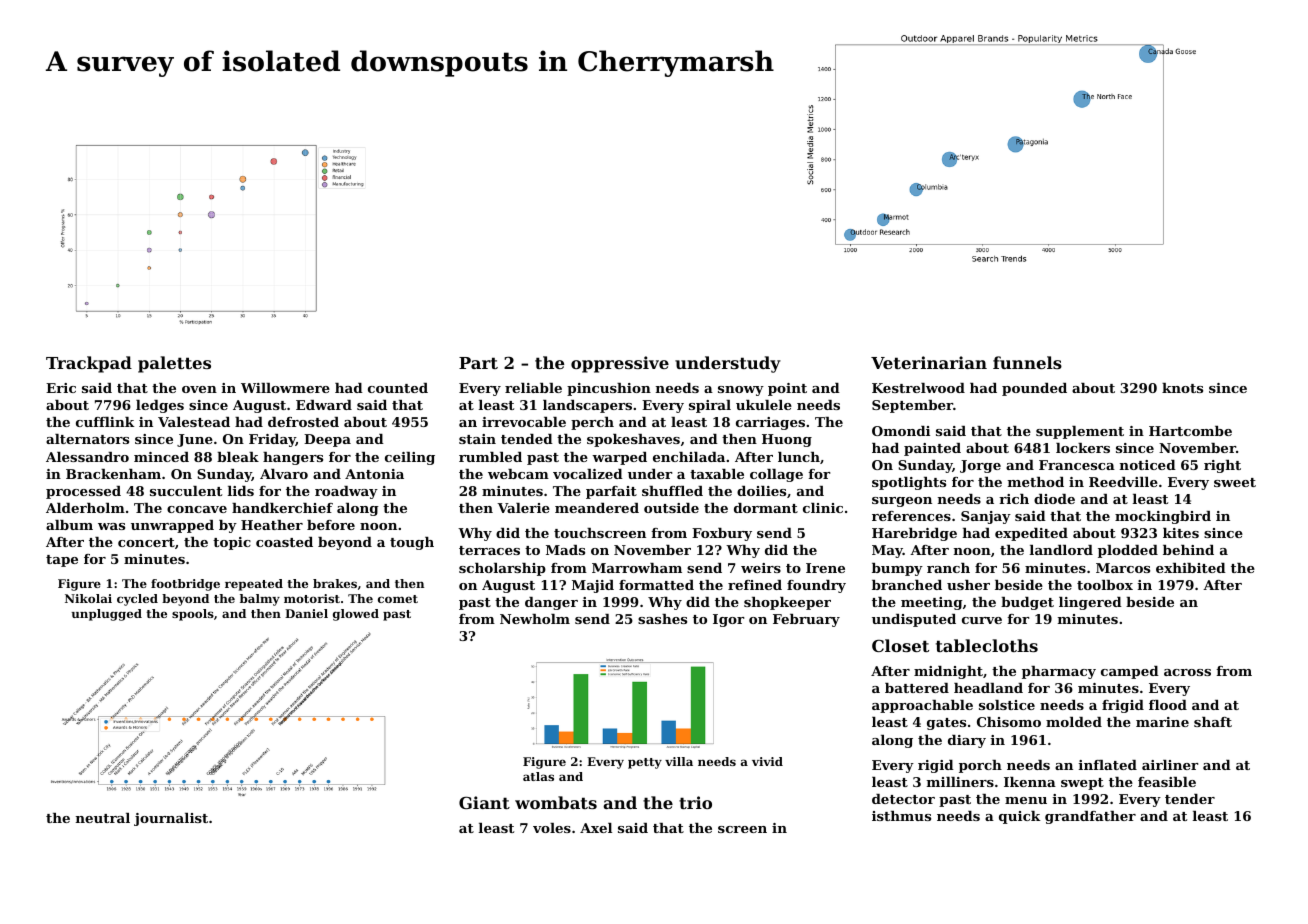 The height and width of the image is (924, 1308). I want to click on cufflink, so click(105, 422).
